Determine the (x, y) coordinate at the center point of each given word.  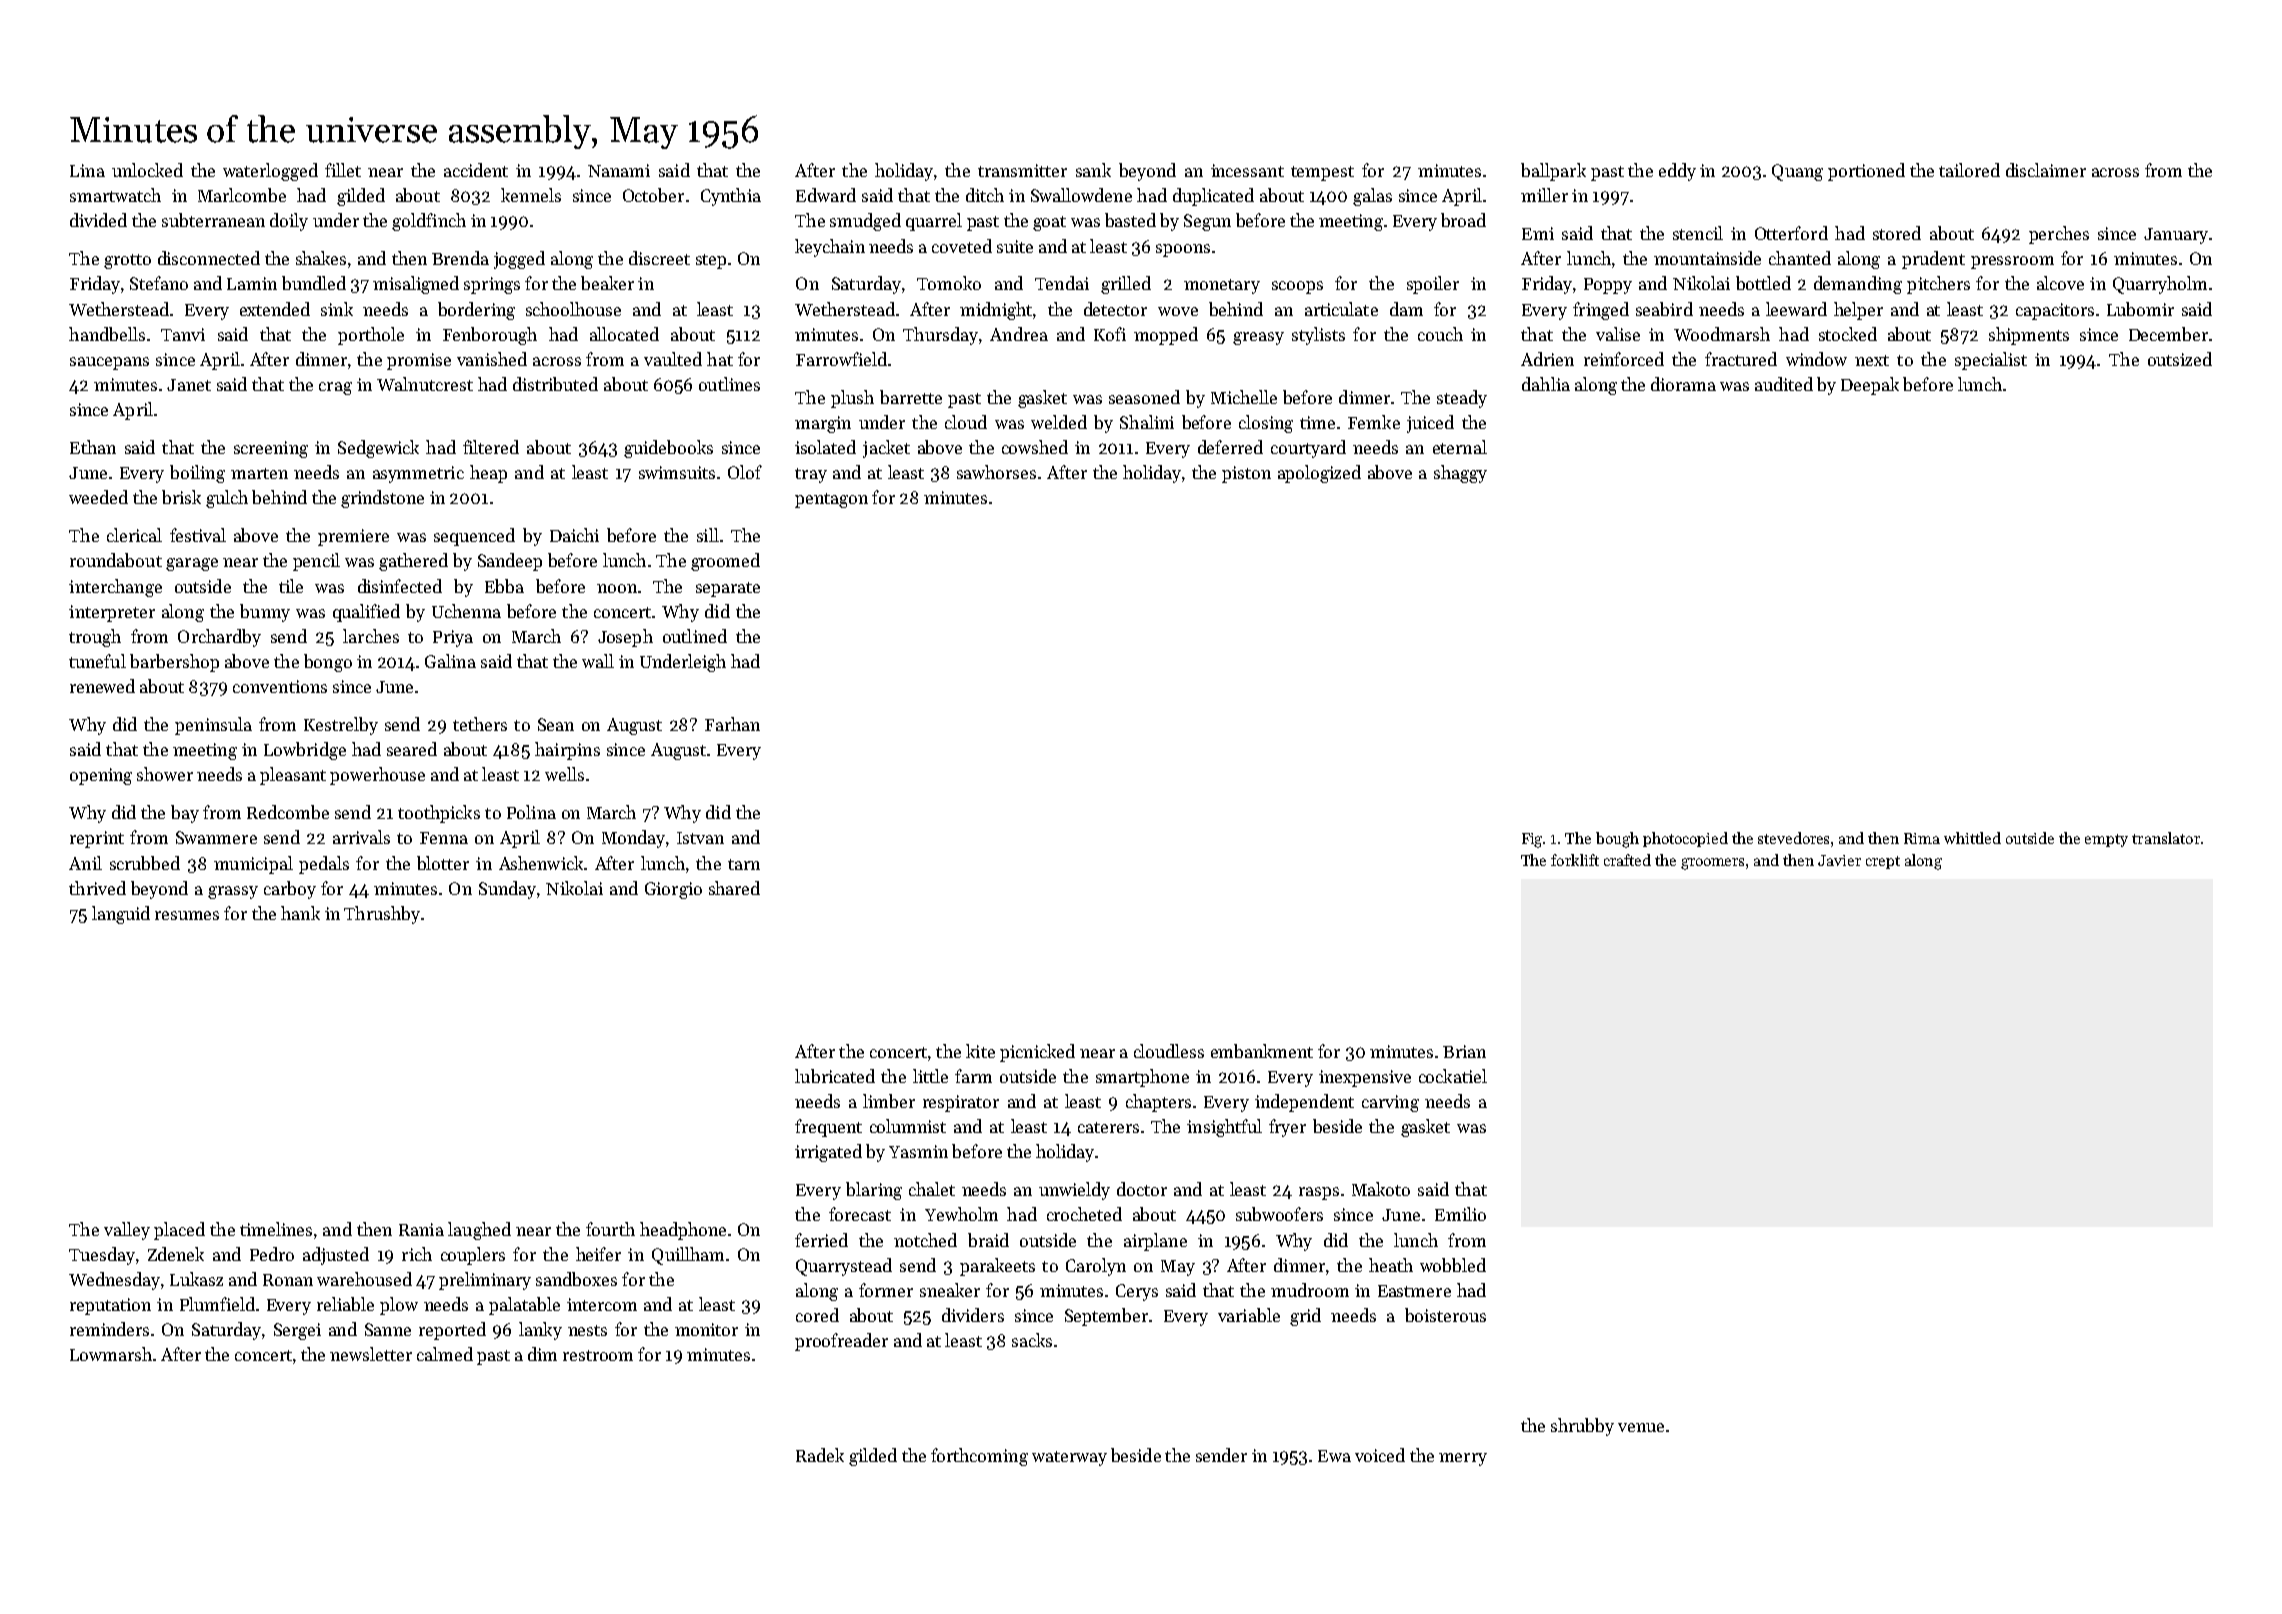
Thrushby (382, 915)
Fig (1533, 840)
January (2176, 236)
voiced (1380, 1455)
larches (371, 636)
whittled (1972, 838)
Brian (1464, 1051)
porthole (371, 336)
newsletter (371, 1354)
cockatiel (1453, 1076)
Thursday (940, 336)
